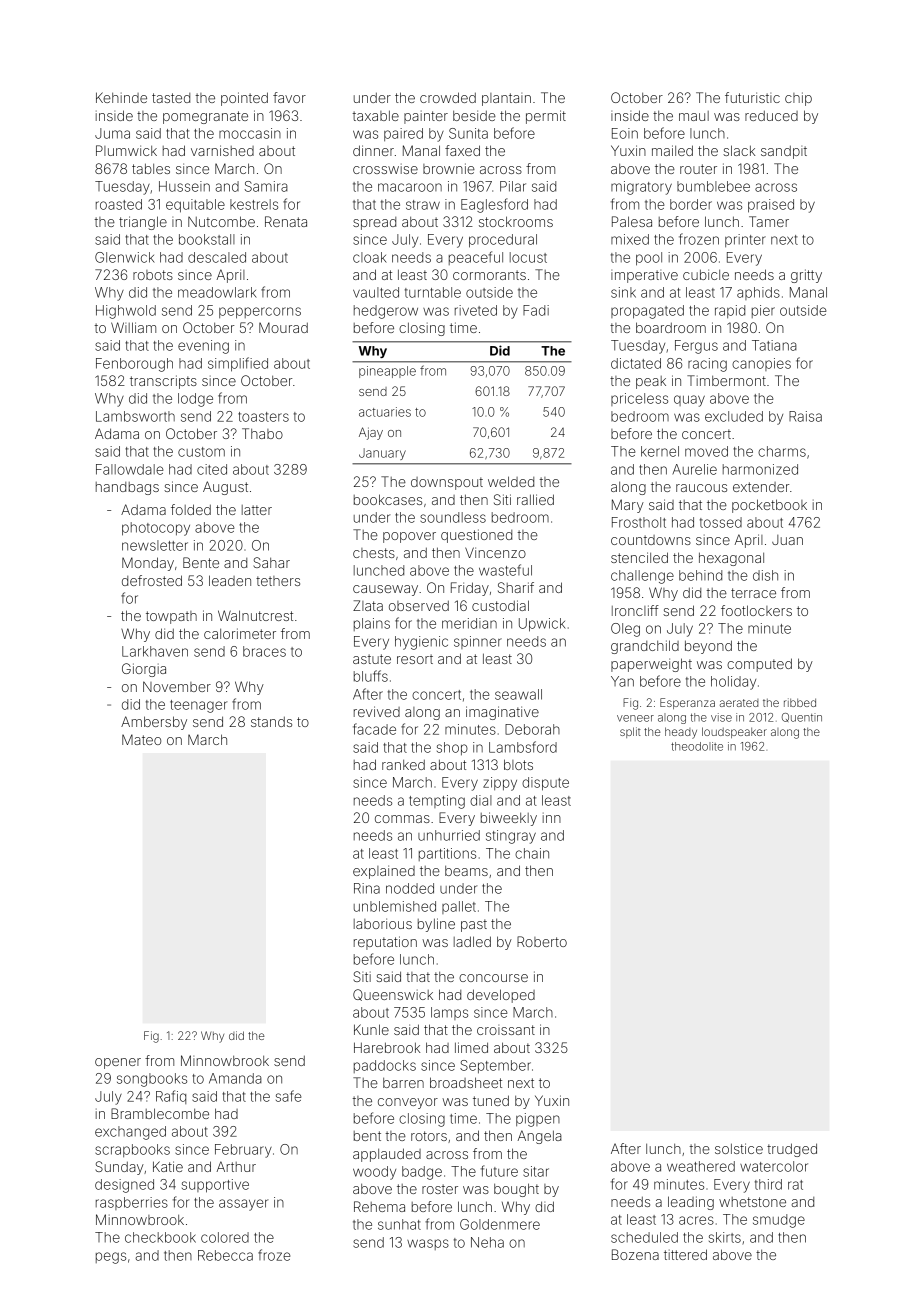 This screenshot has height=1308, width=924. What do you see at coordinates (542, 941) in the screenshot?
I see `Roberto` at bounding box center [542, 941].
